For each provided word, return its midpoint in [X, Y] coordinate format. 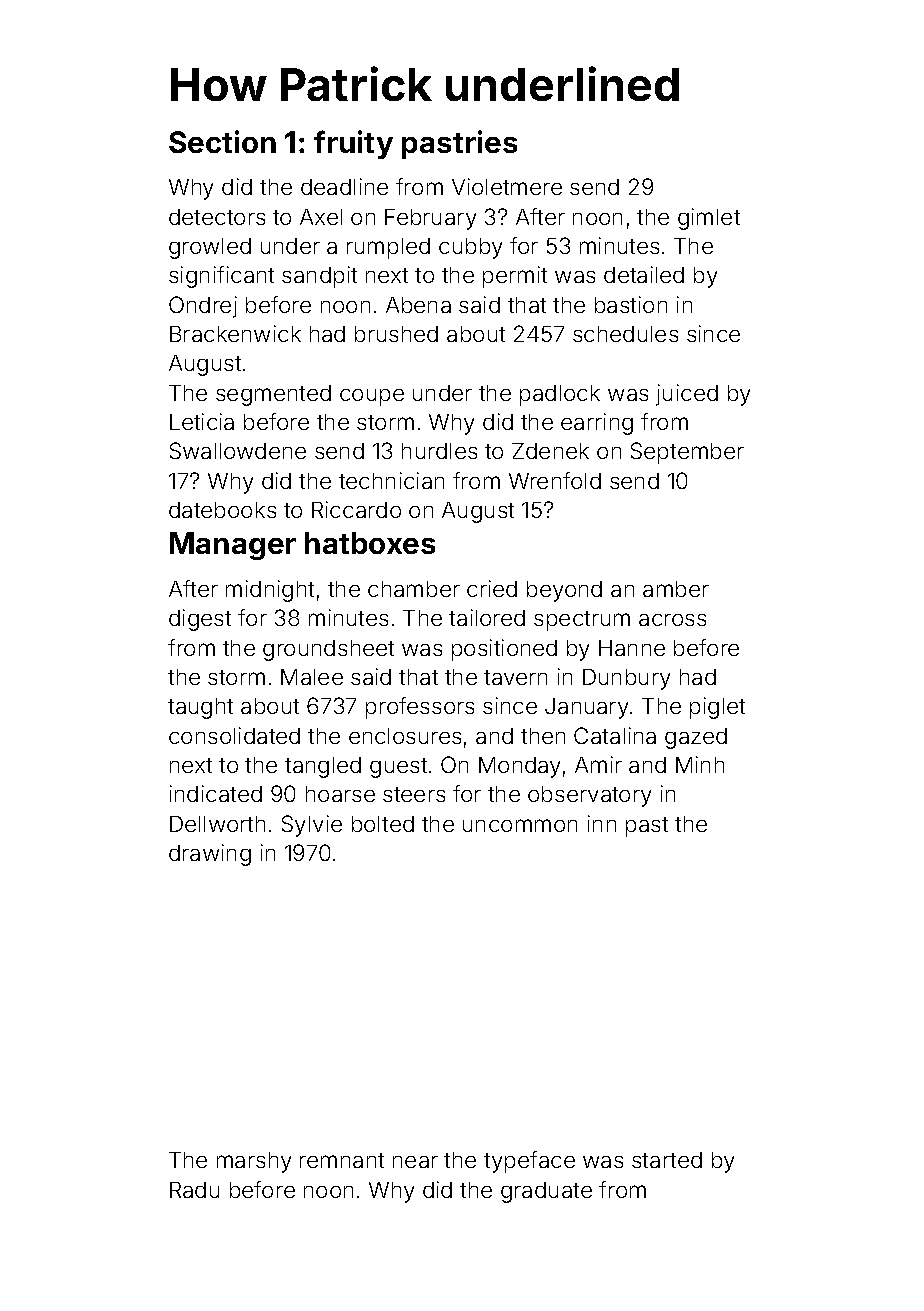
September [687, 453]
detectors [217, 217]
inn [602, 823]
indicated [216, 793]
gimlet [709, 219]
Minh [700, 764]
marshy [254, 1162]
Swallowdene [238, 450]
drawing [210, 855]
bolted [383, 824]
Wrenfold [555, 480]
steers [414, 794]
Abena [418, 305]
